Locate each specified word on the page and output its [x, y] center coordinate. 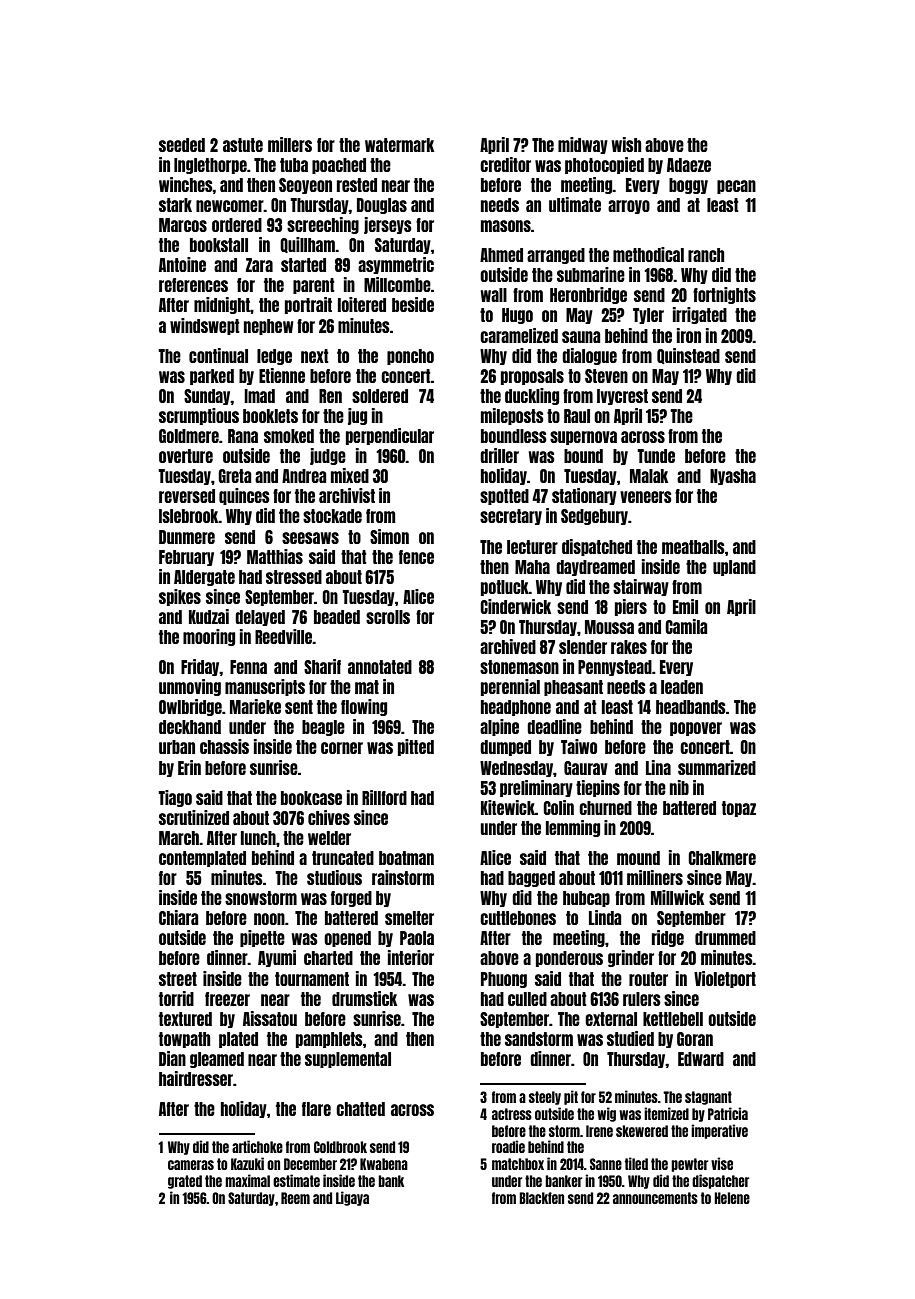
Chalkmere [722, 858]
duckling [532, 396]
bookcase [311, 798]
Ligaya [352, 1198]
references [193, 285]
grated [185, 1182]
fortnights [724, 295]
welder [329, 838]
